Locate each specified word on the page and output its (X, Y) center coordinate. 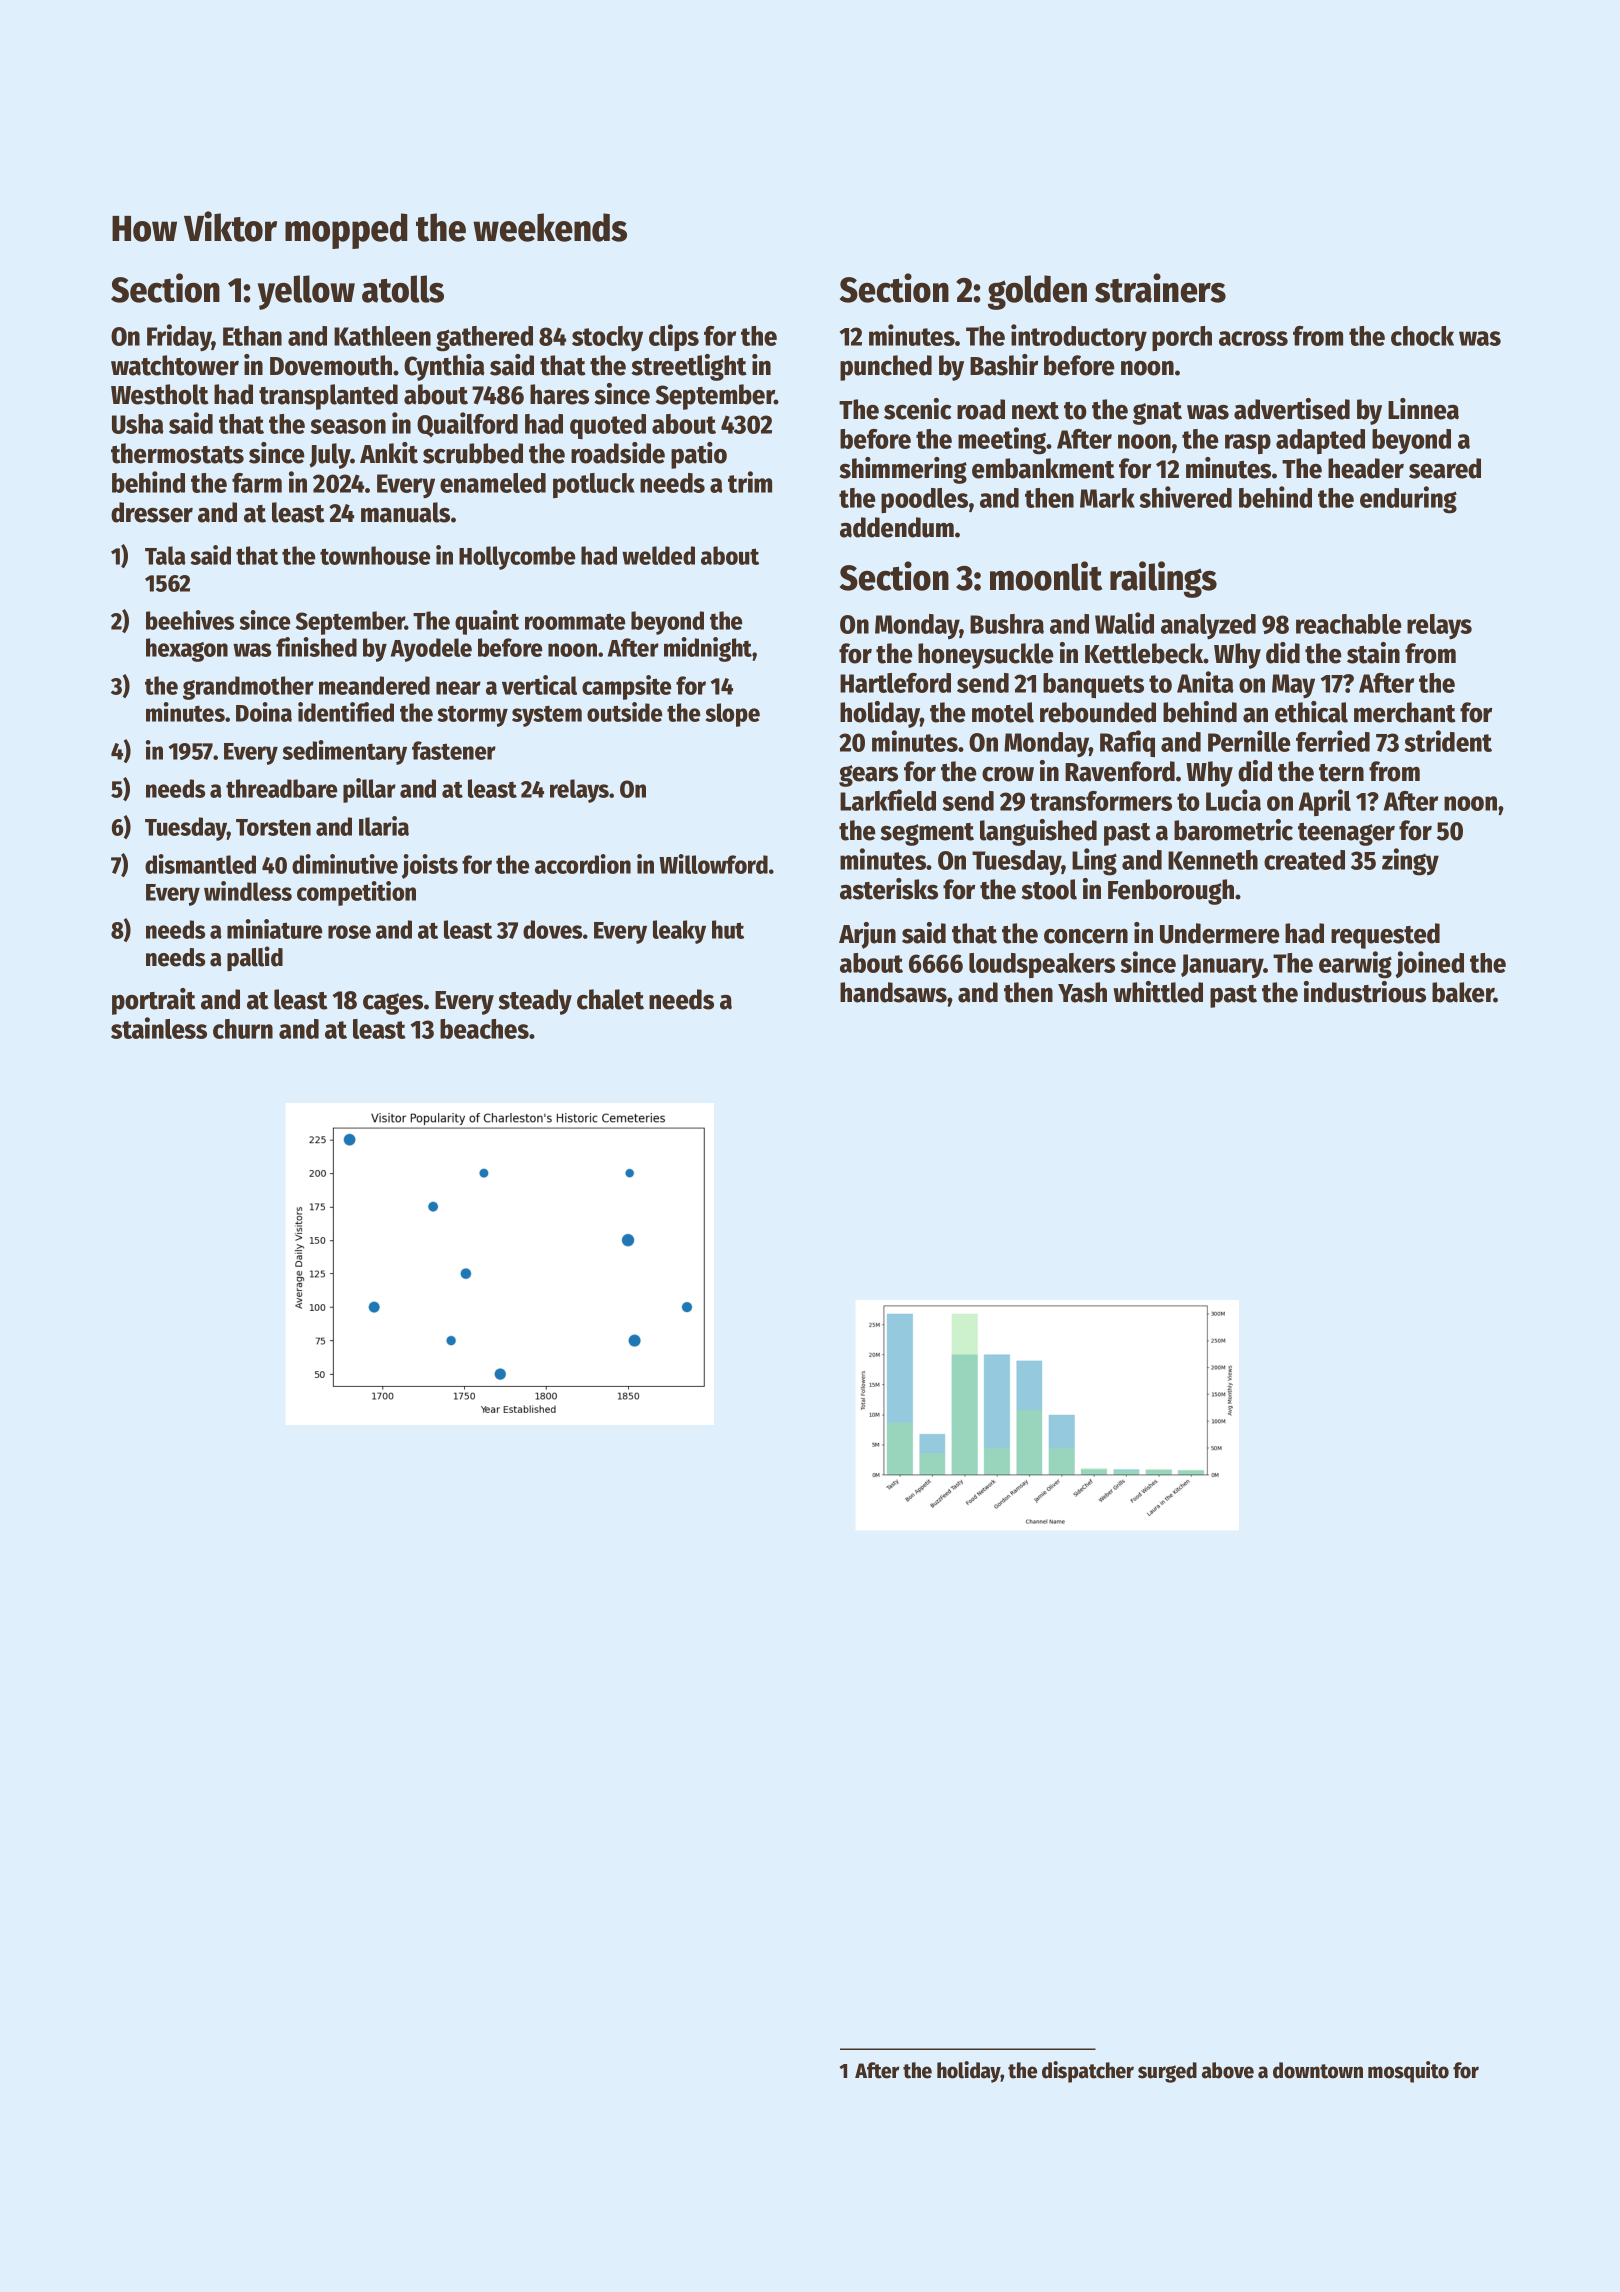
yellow (306, 292)
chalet (610, 999)
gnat (1157, 413)
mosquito (1408, 2072)
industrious (1365, 992)
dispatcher (1088, 2072)
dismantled (200, 864)
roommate (575, 621)
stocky (607, 338)
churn (243, 1029)
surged (1167, 2072)
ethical (1311, 712)
